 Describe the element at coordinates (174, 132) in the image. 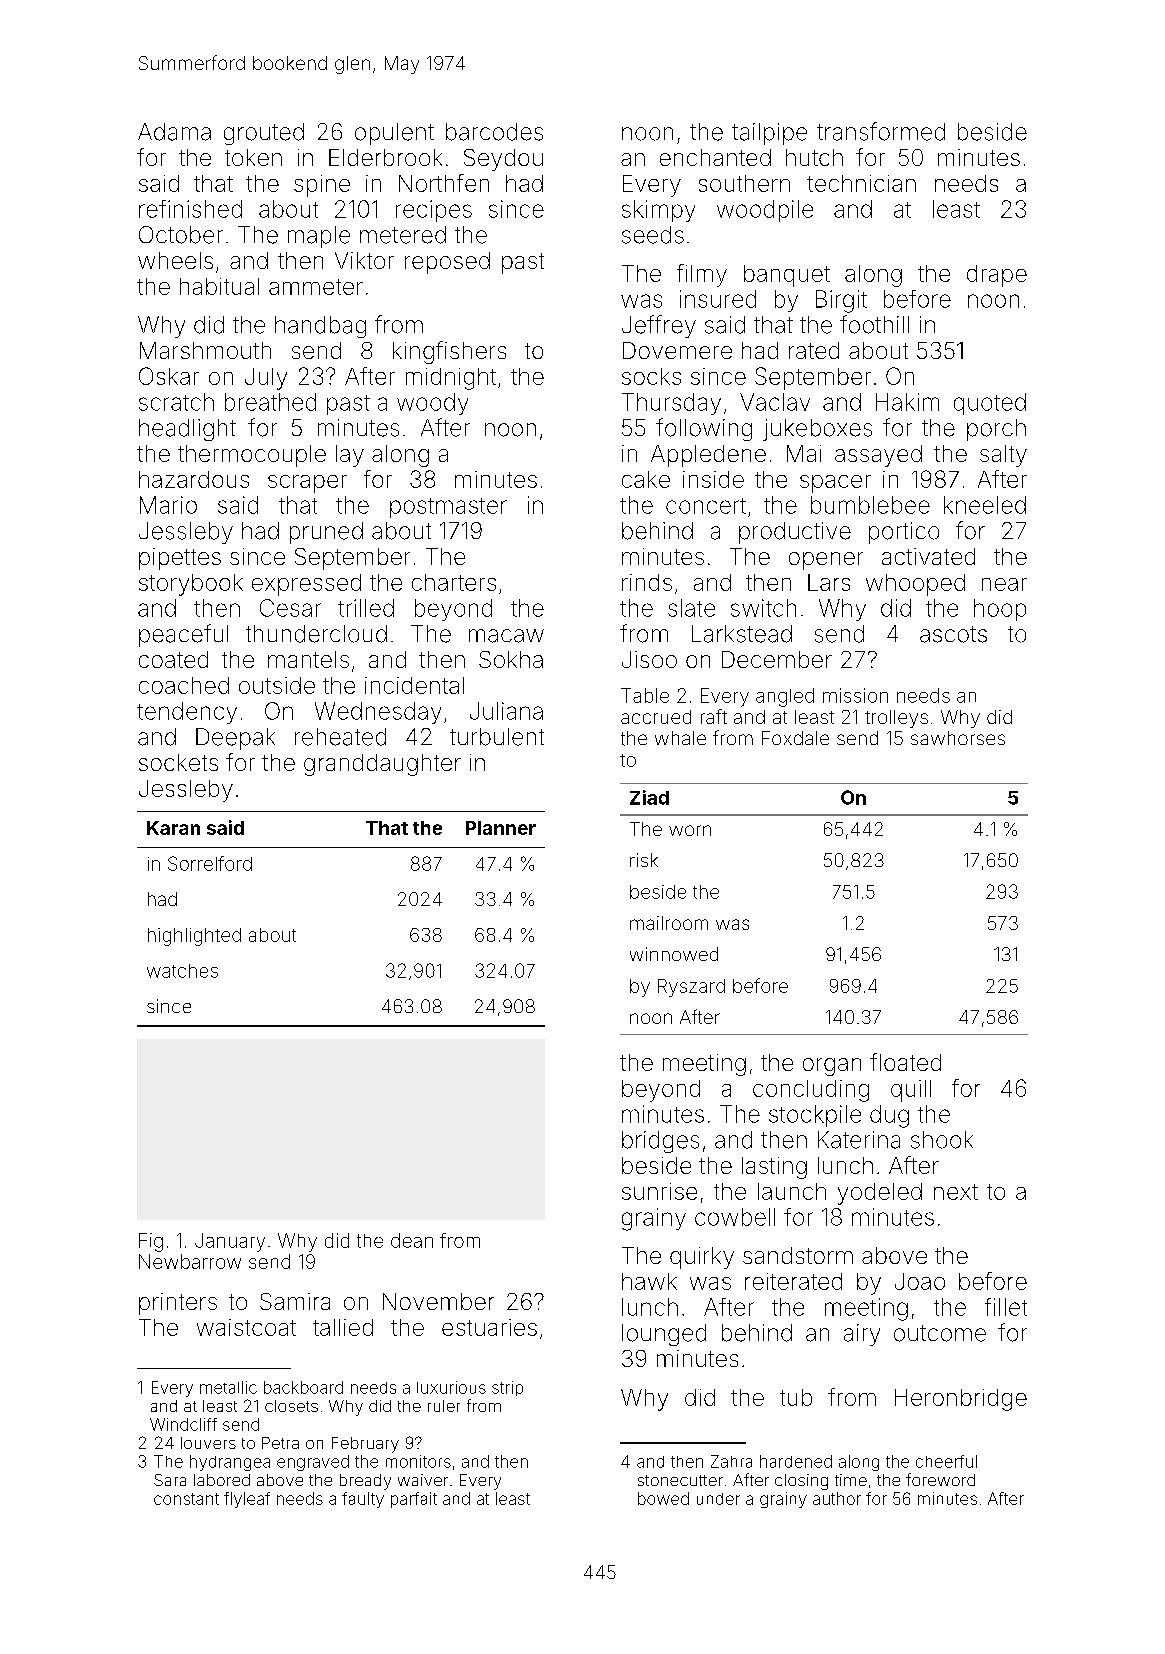

I see `Adama` at that location.
